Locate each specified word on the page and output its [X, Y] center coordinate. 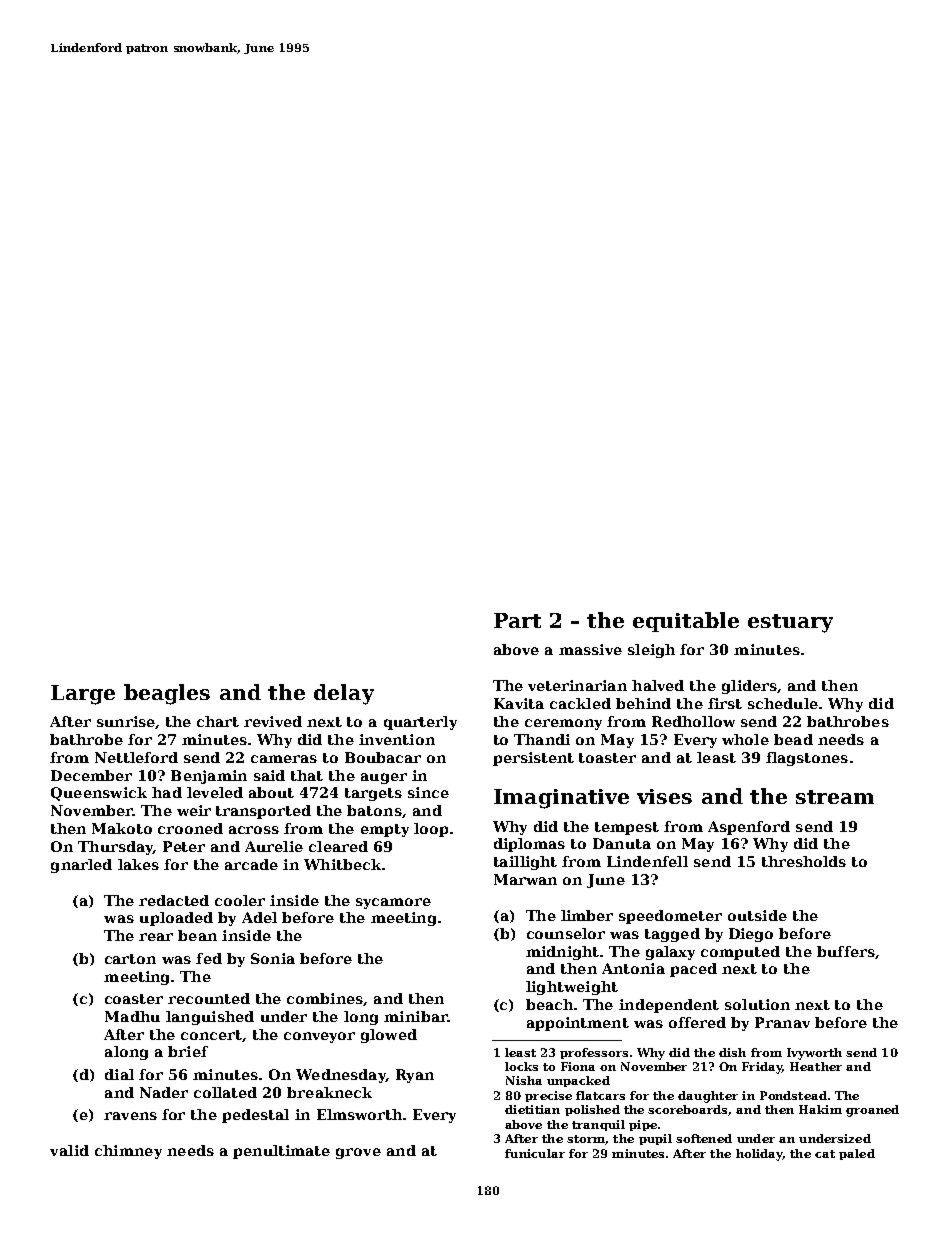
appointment [578, 1024]
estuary [790, 623]
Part [517, 620]
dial [119, 1074]
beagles [167, 694]
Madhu [132, 1016]
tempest [627, 828]
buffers [845, 951]
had [167, 792]
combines [325, 998]
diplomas [529, 845]
